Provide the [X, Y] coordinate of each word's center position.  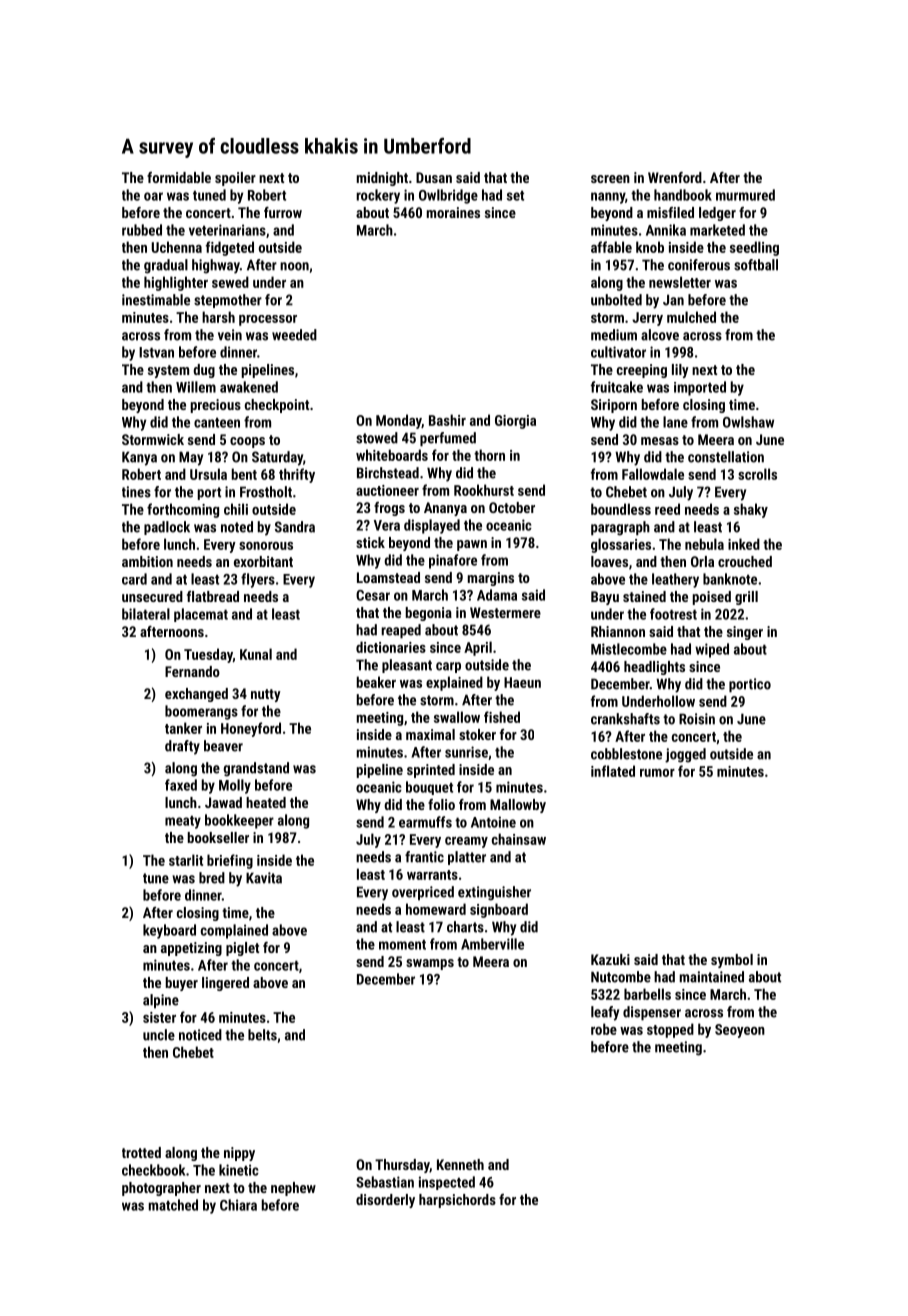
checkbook [153, 1170]
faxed [181, 785]
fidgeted [230, 248]
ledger [717, 214]
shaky [751, 510]
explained [454, 683]
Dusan [434, 177]
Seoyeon [740, 1031]
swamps [430, 964]
